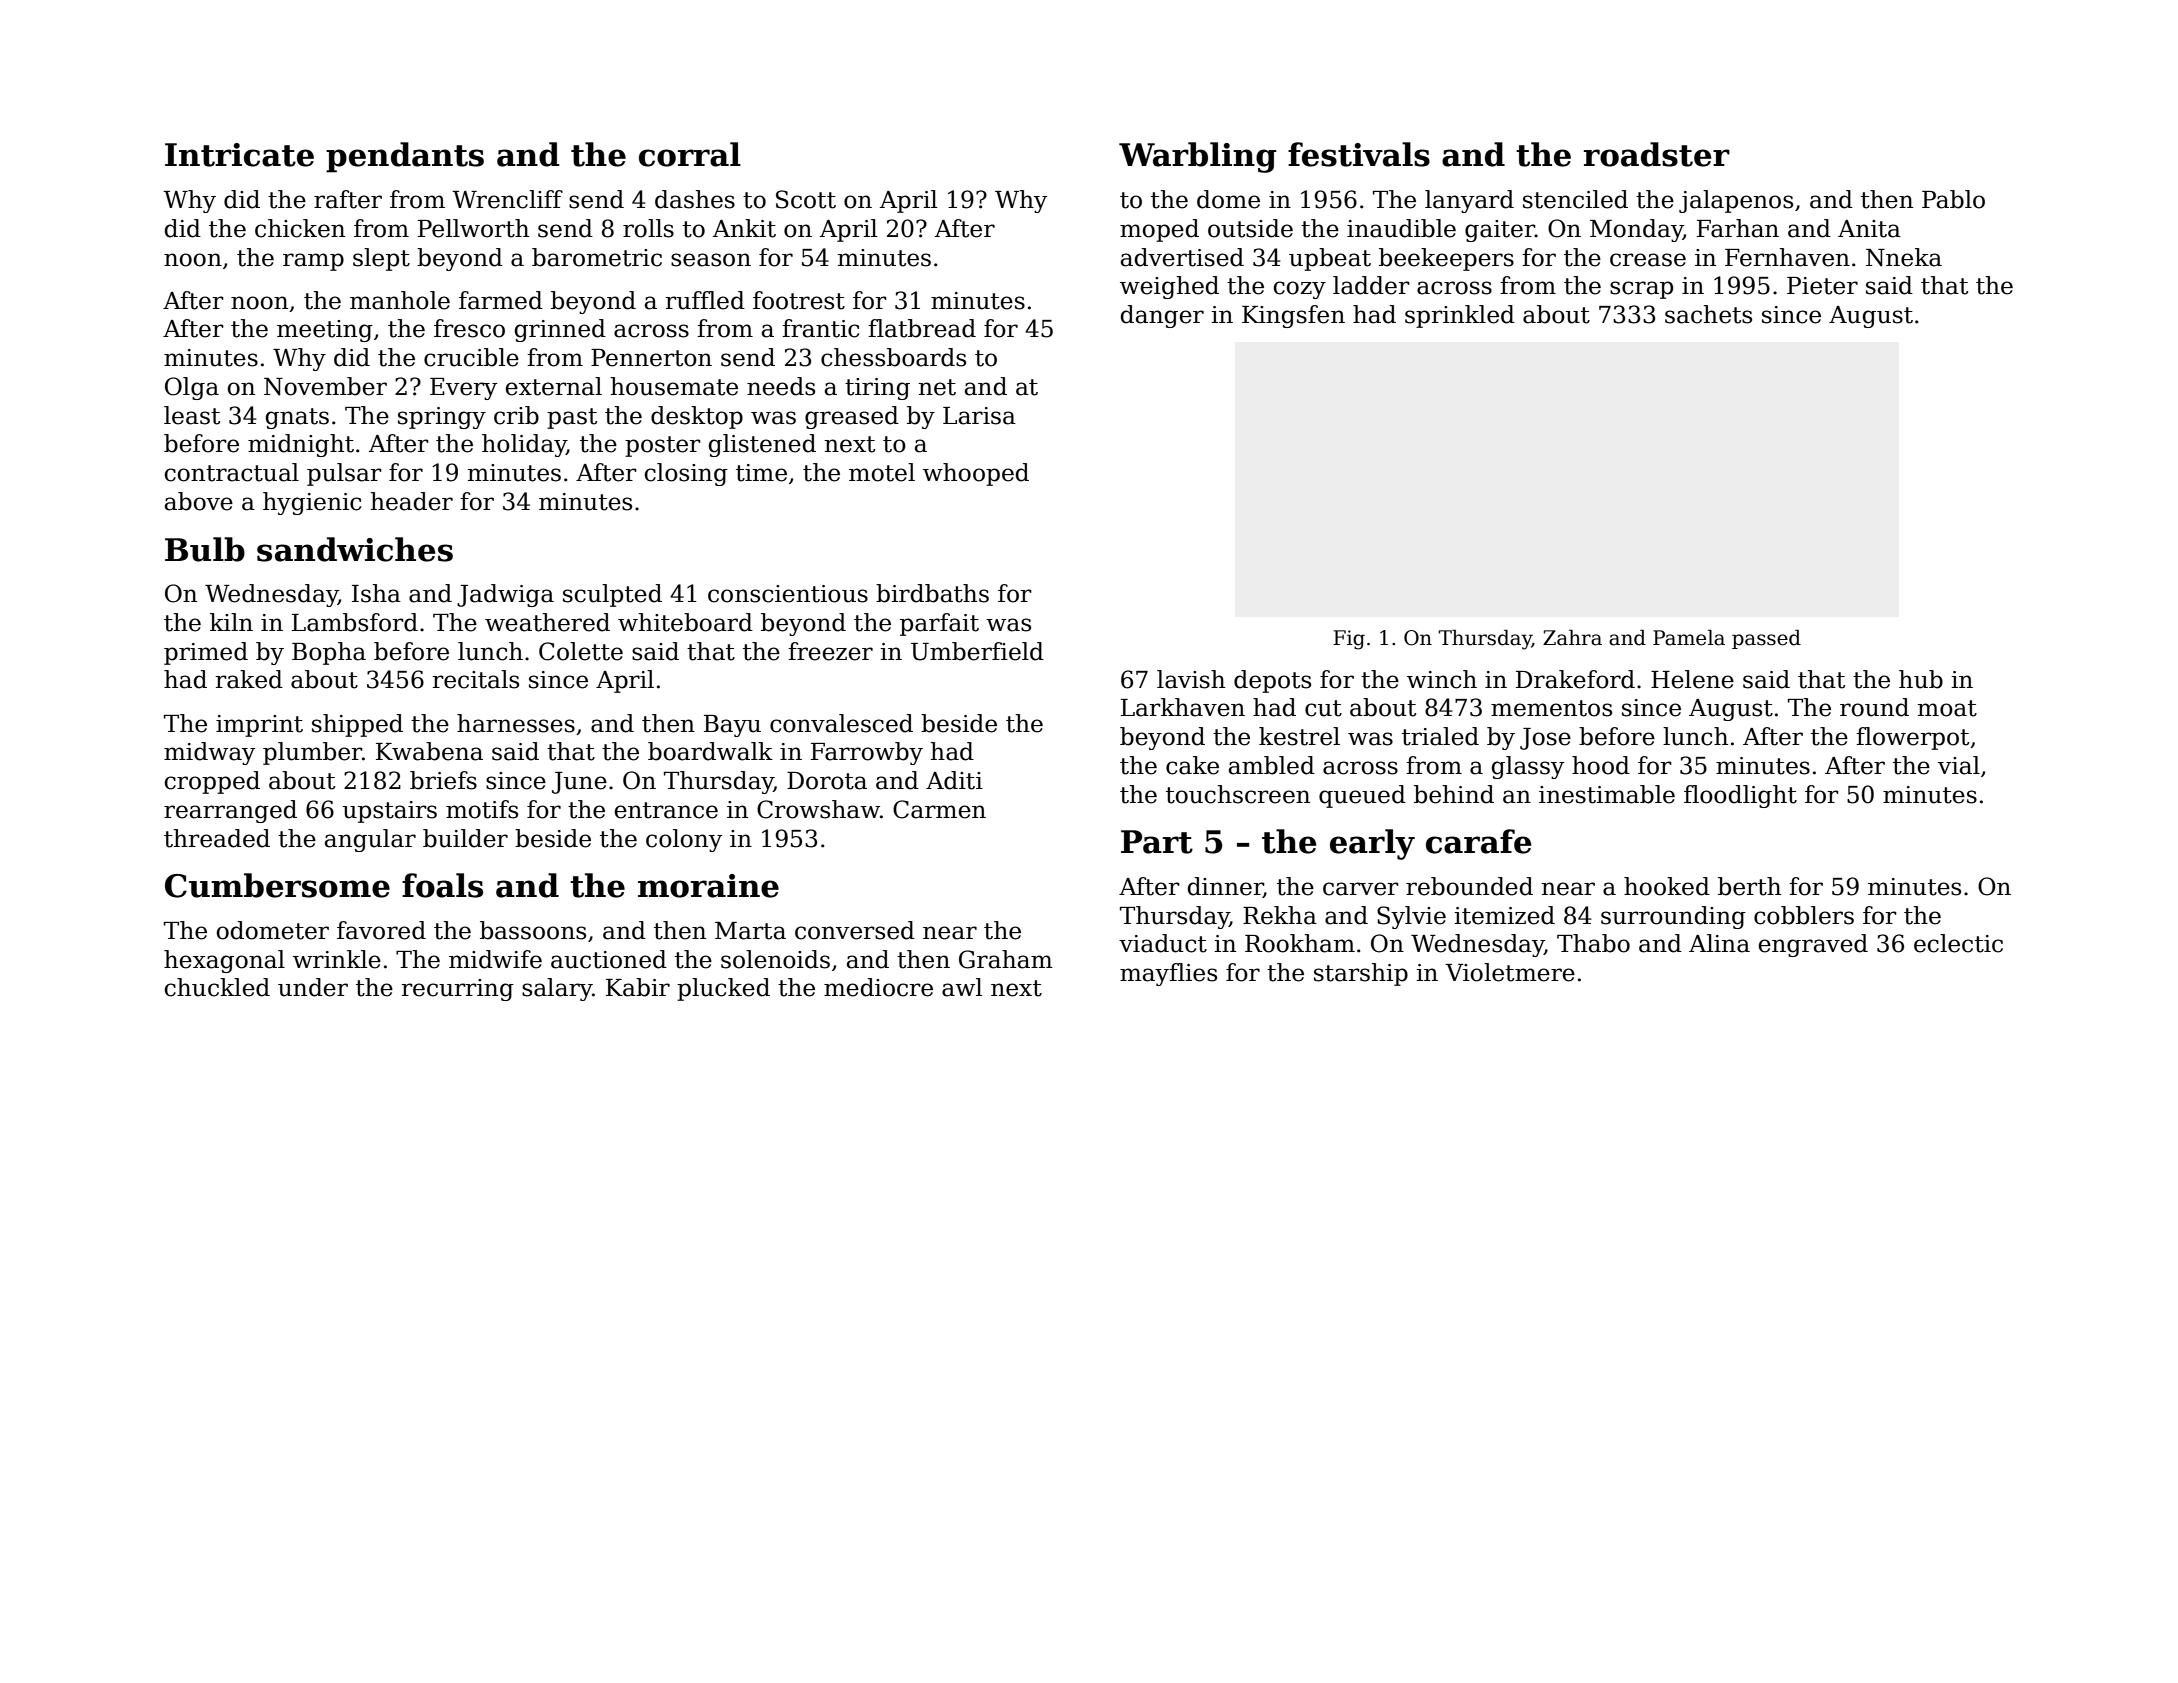 Image resolution: width=2178 pixels, height=1683 pixels. Describe the element at coordinates (1766, 639) in the screenshot. I see `passed` at that location.
